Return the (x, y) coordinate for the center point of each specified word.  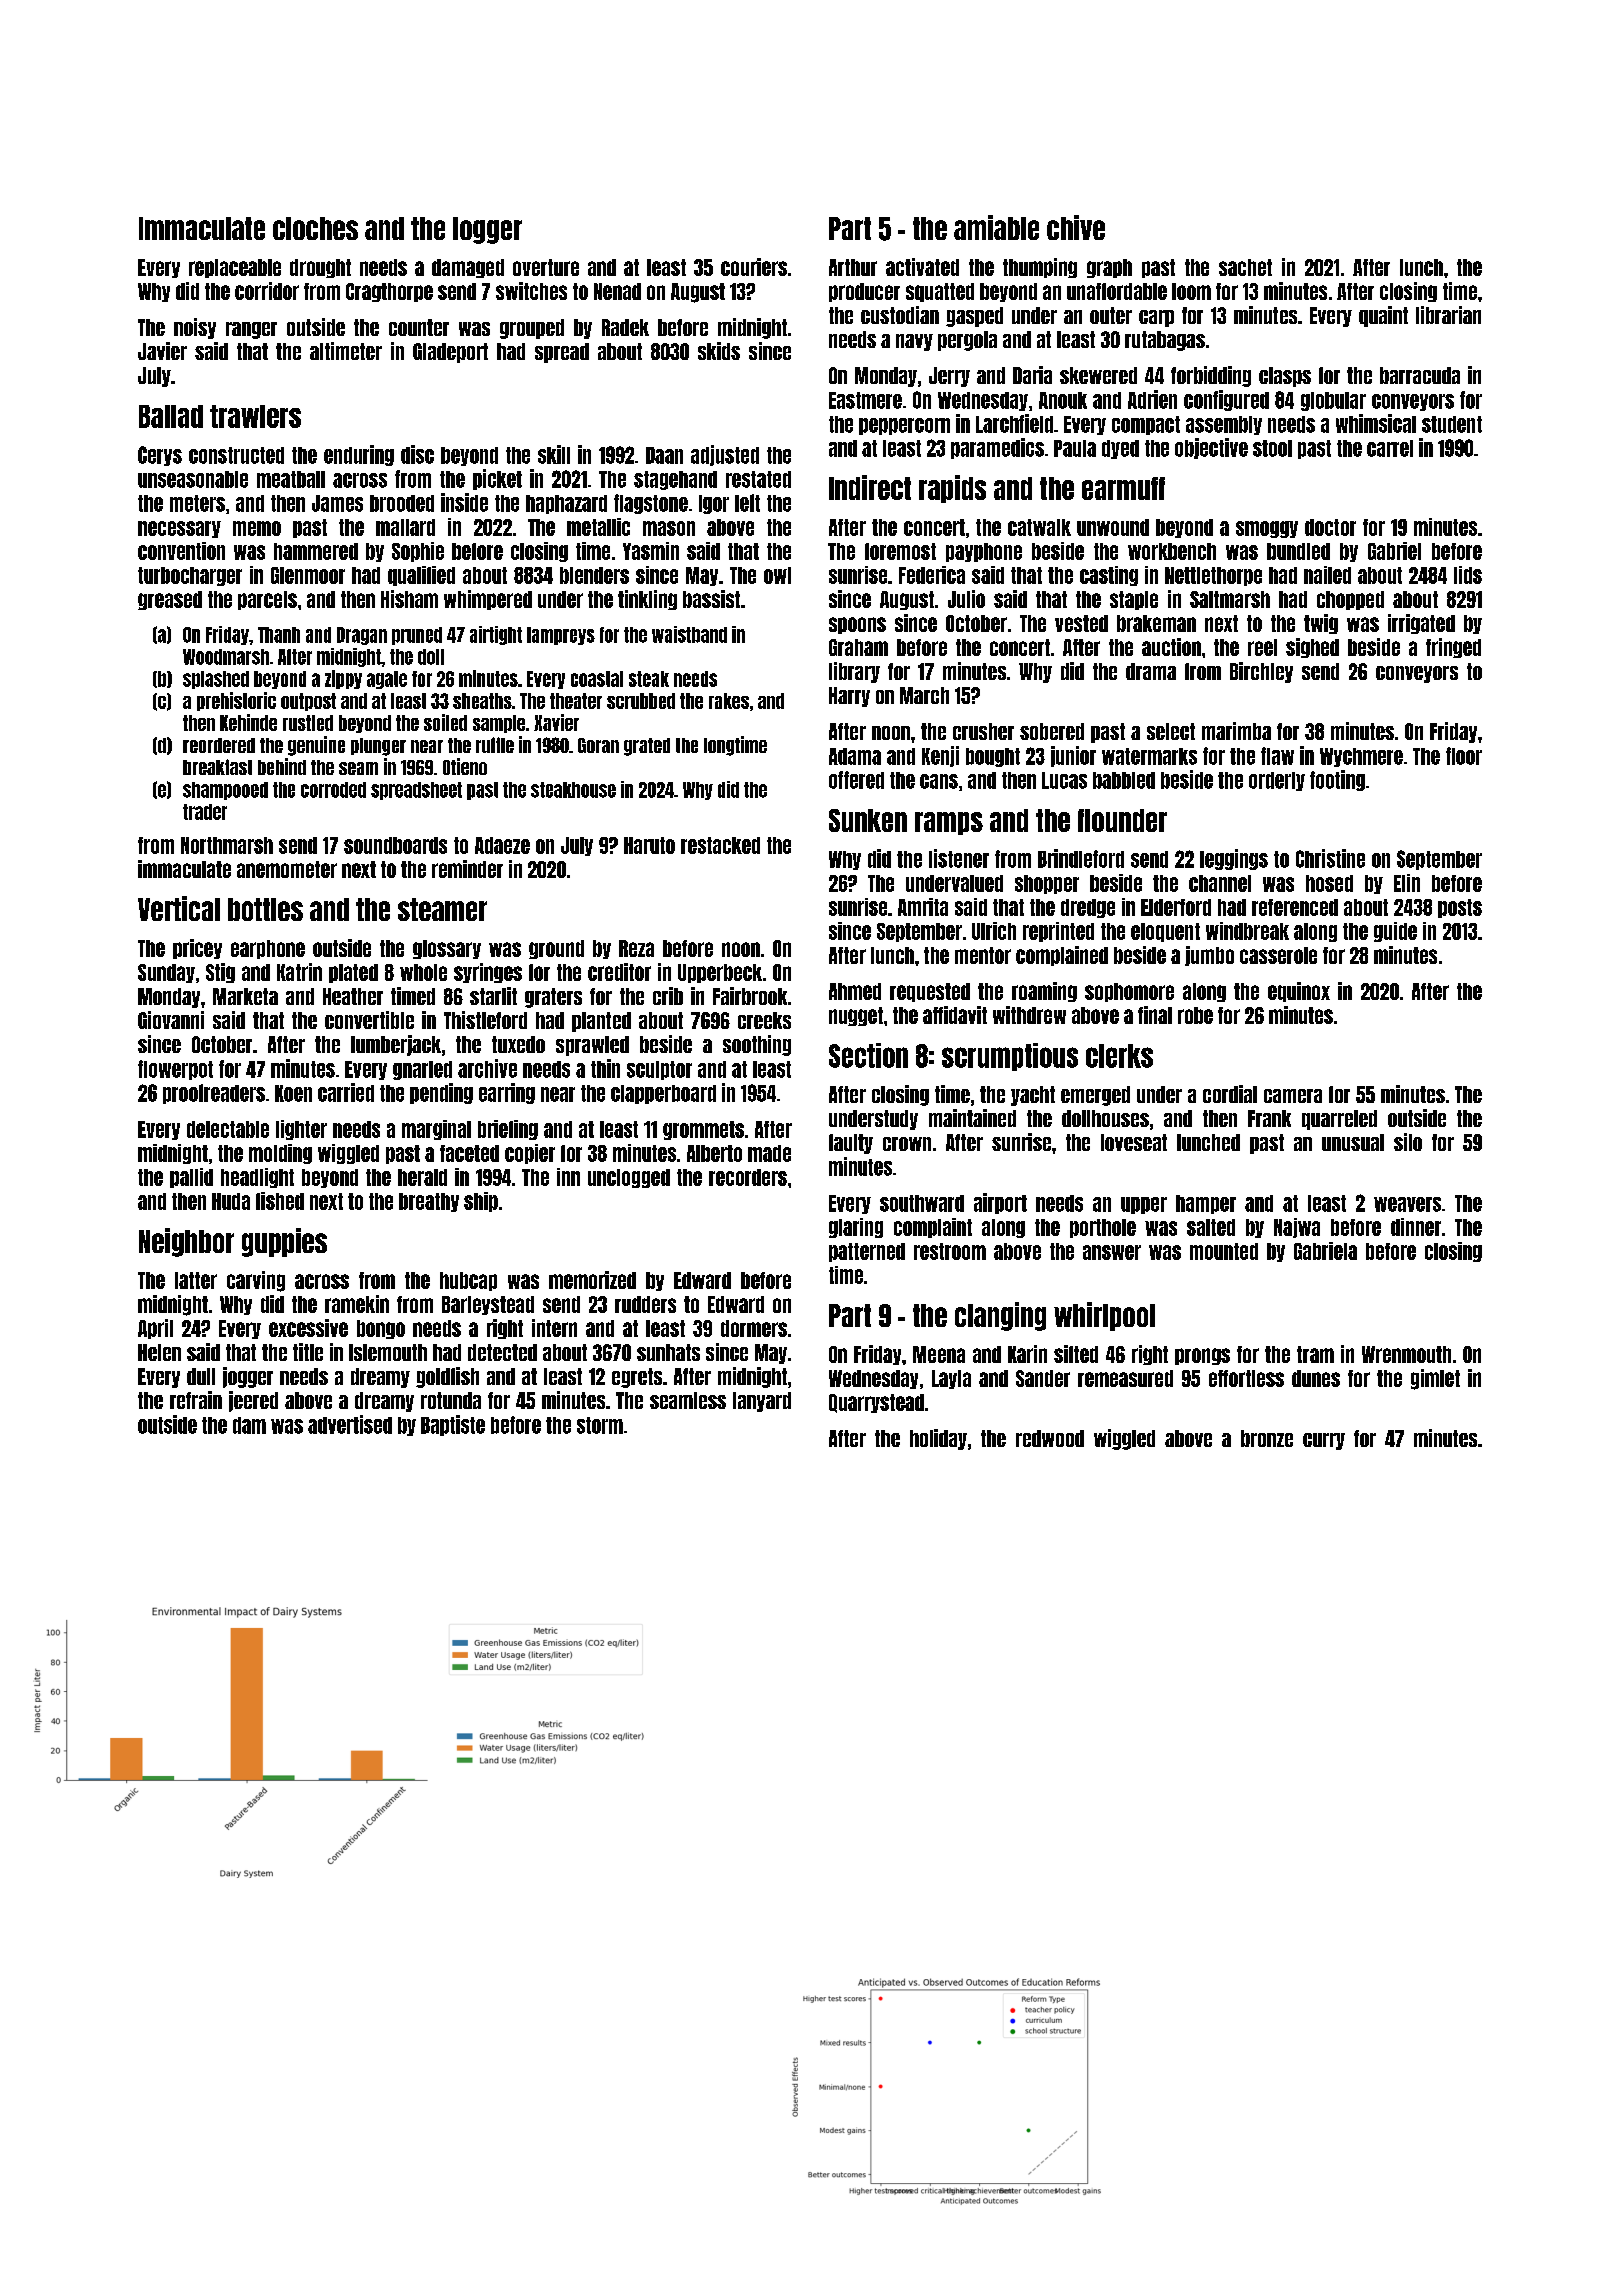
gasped (974, 317)
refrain (196, 1400)
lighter (301, 1130)
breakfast (217, 767)
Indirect (870, 487)
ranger (251, 330)
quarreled (1339, 1120)
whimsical (1376, 423)
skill (554, 454)
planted (601, 1022)
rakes (729, 701)
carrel (1390, 448)
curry (1324, 1441)
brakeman (1156, 623)
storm (600, 1425)
